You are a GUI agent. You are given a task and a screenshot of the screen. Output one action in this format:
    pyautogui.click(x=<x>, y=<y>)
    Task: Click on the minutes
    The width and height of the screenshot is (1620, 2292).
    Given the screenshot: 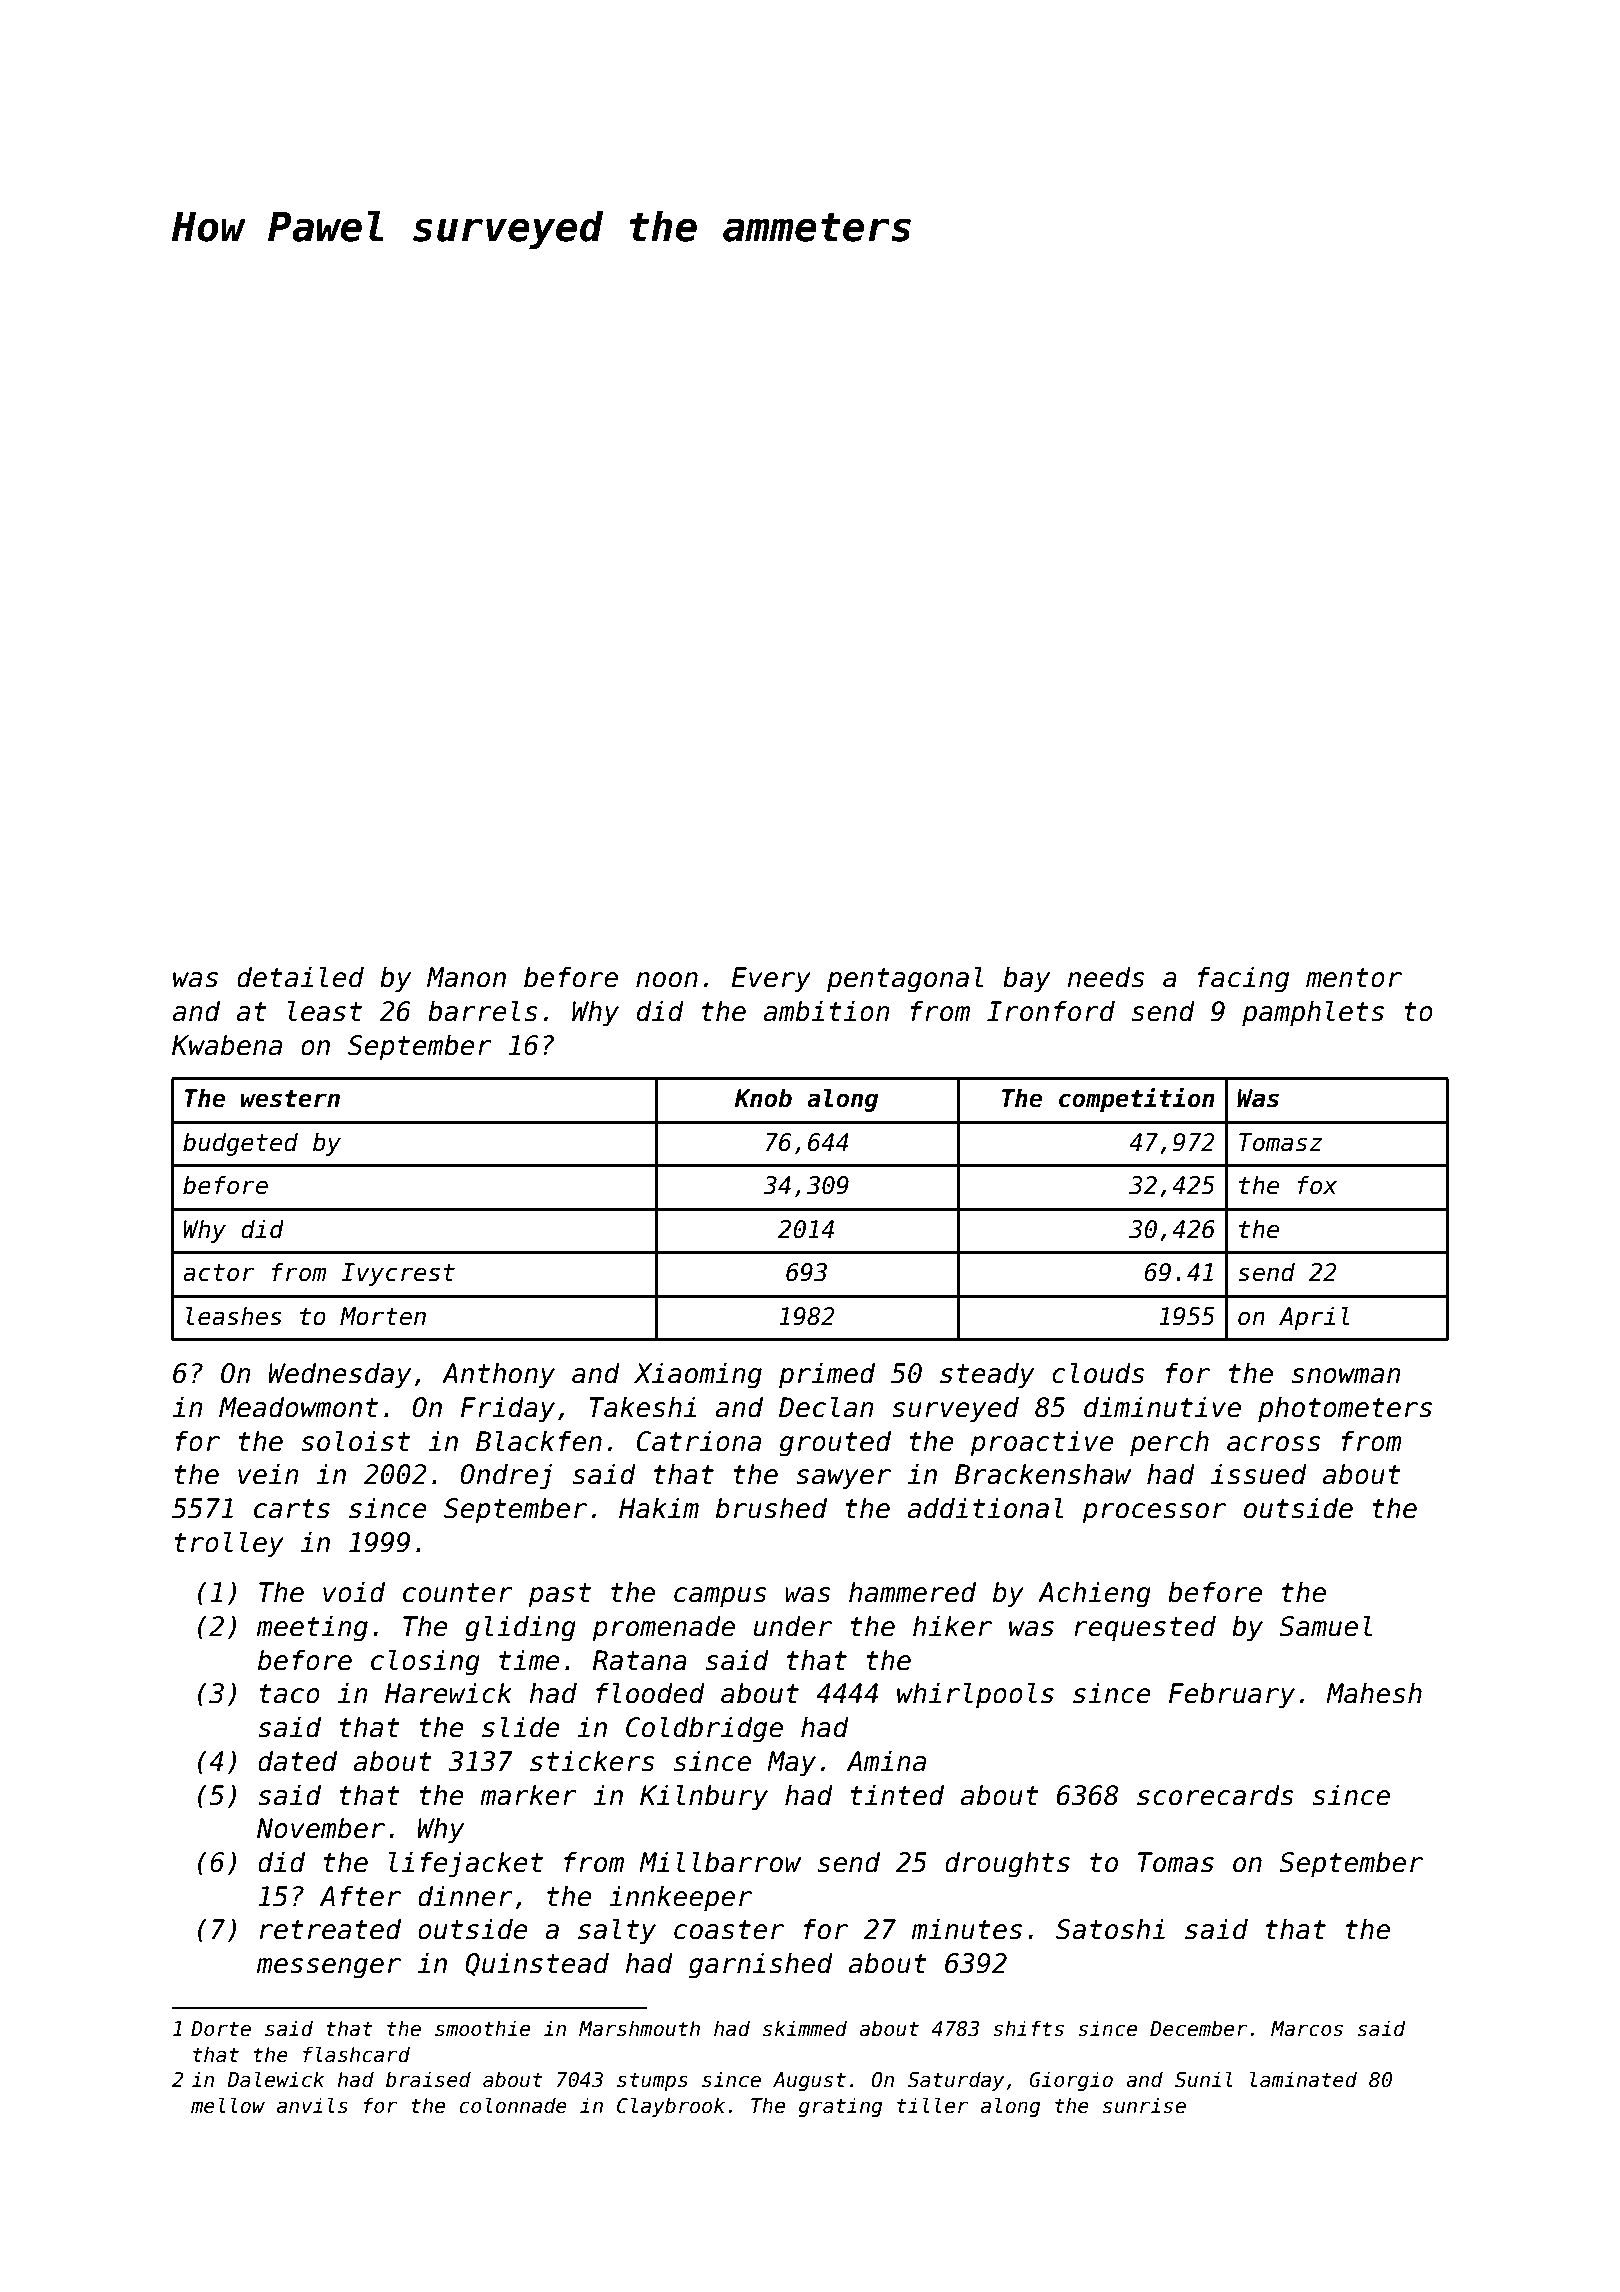 What is the action you would take?
    pyautogui.click(x=967, y=1929)
